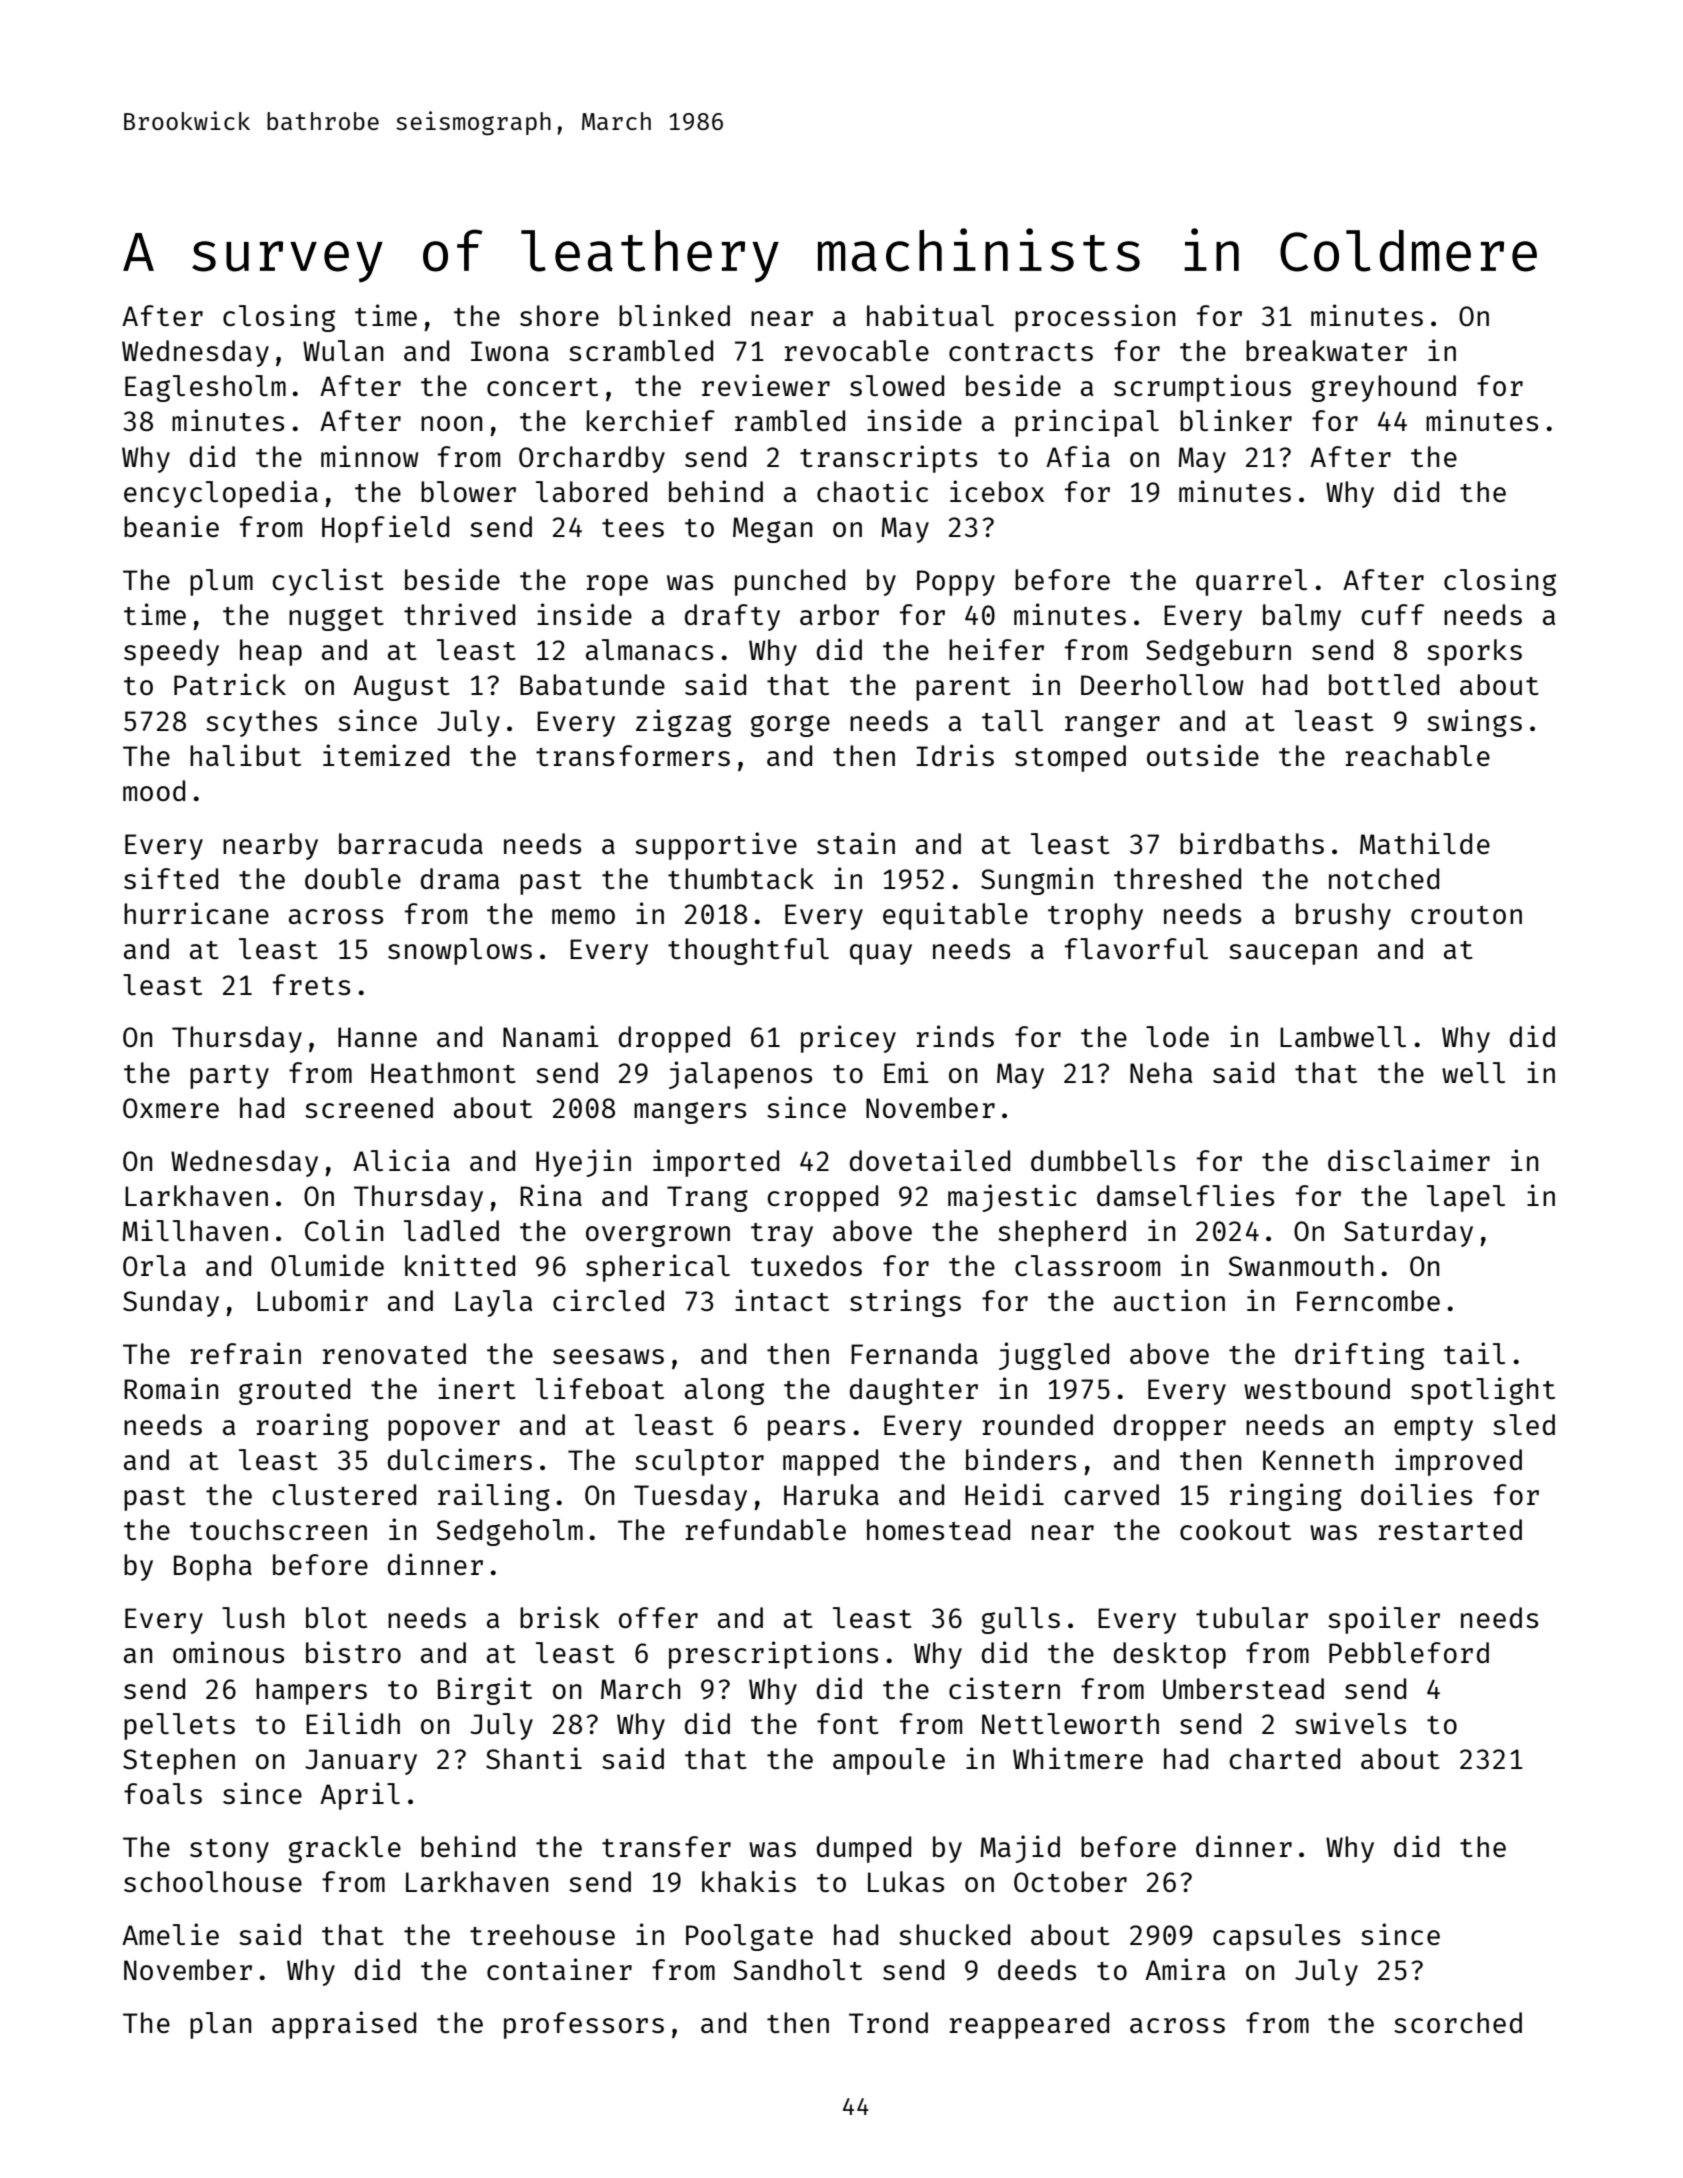 This screenshot has height=2178, width=1683. I want to click on slowed, so click(897, 385).
